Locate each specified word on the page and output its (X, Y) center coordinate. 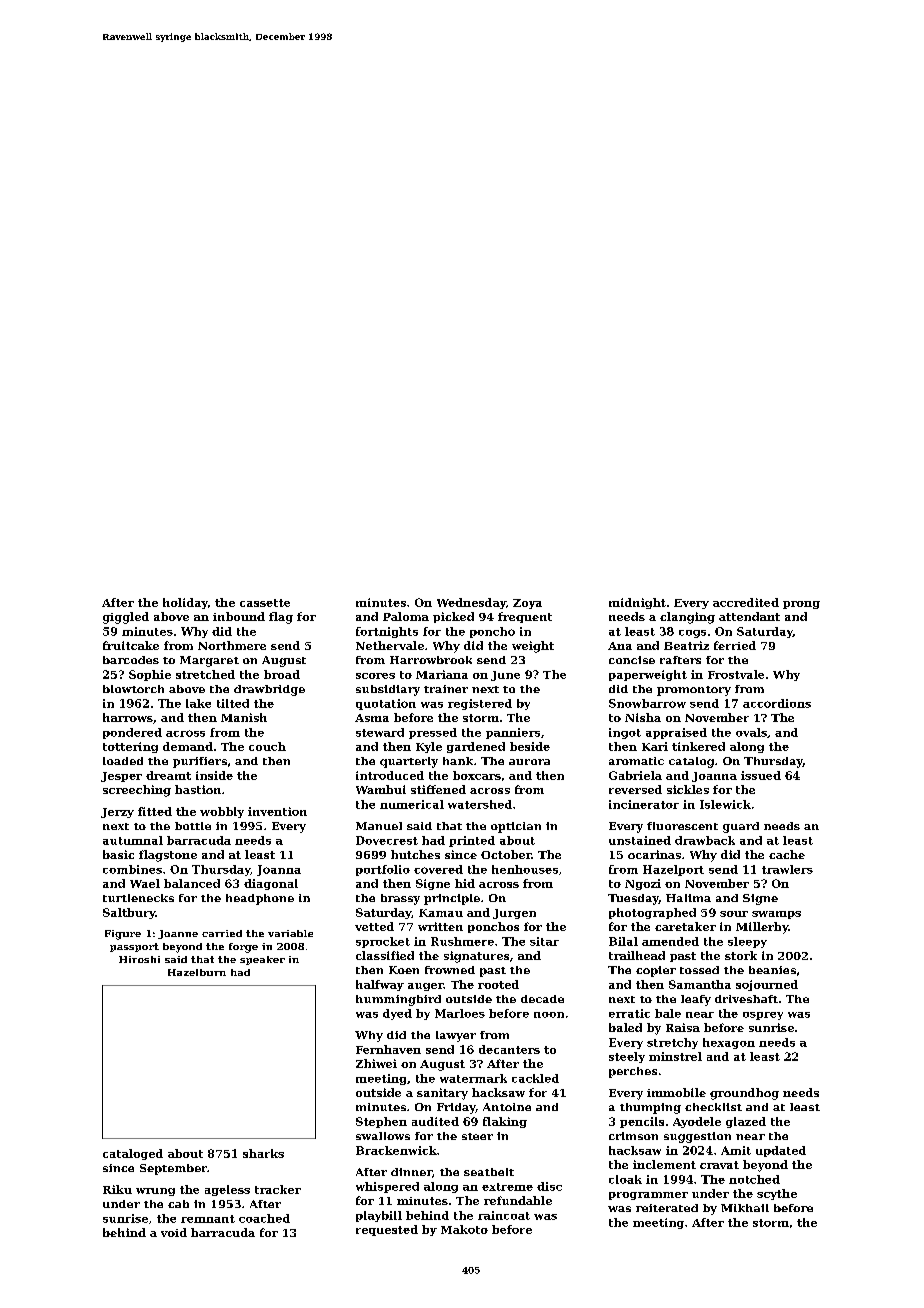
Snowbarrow (647, 703)
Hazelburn (197, 972)
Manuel (379, 826)
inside (214, 775)
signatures (476, 957)
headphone (260, 899)
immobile (676, 1092)
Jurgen (514, 914)
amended (670, 941)
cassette (265, 603)
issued (761, 775)
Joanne (178, 934)
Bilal (623, 941)
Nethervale (390, 645)
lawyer (456, 1036)
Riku (117, 1189)
